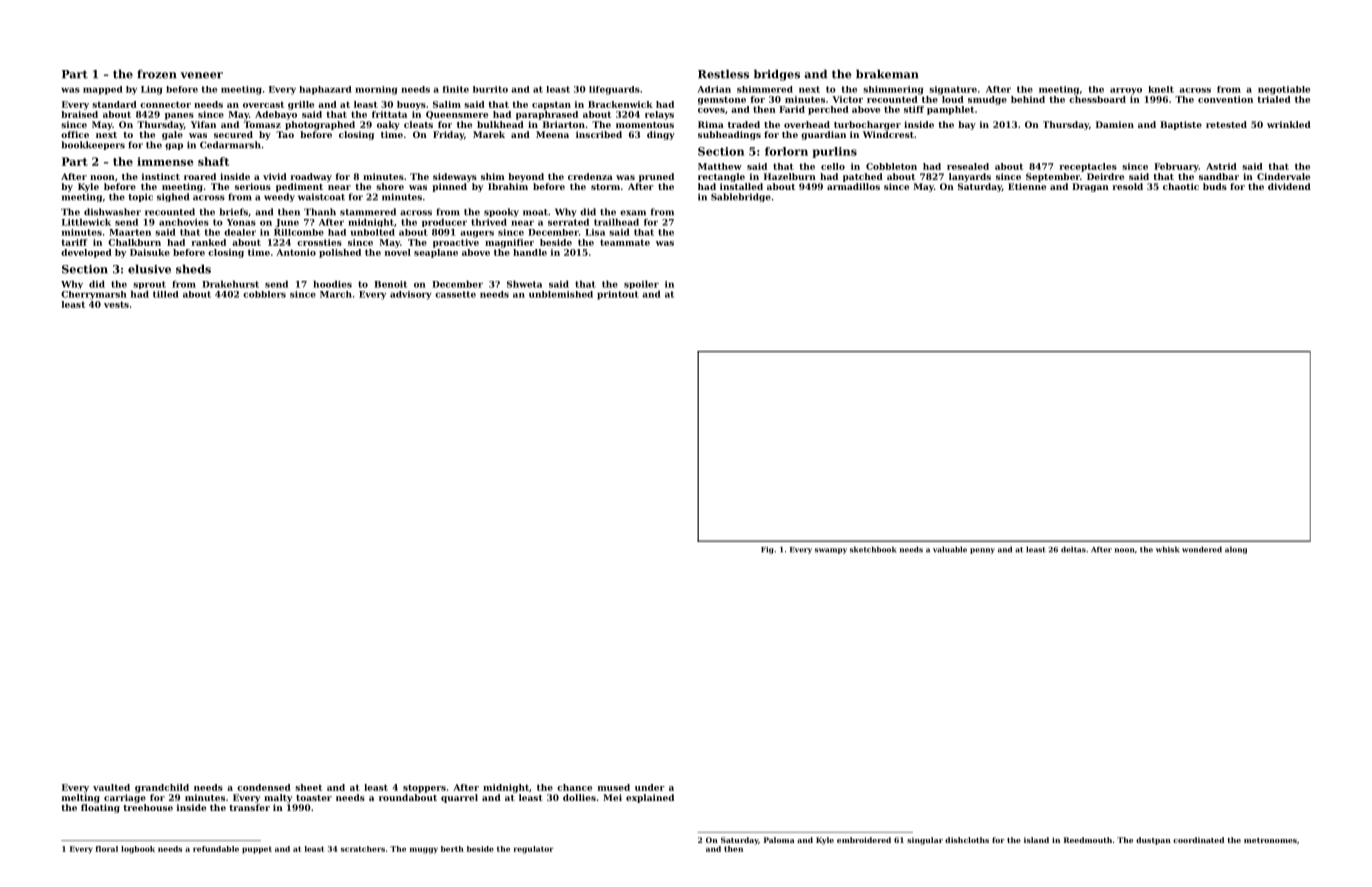 This screenshot has width=1372, height=887. I want to click on March, so click(336, 294).
